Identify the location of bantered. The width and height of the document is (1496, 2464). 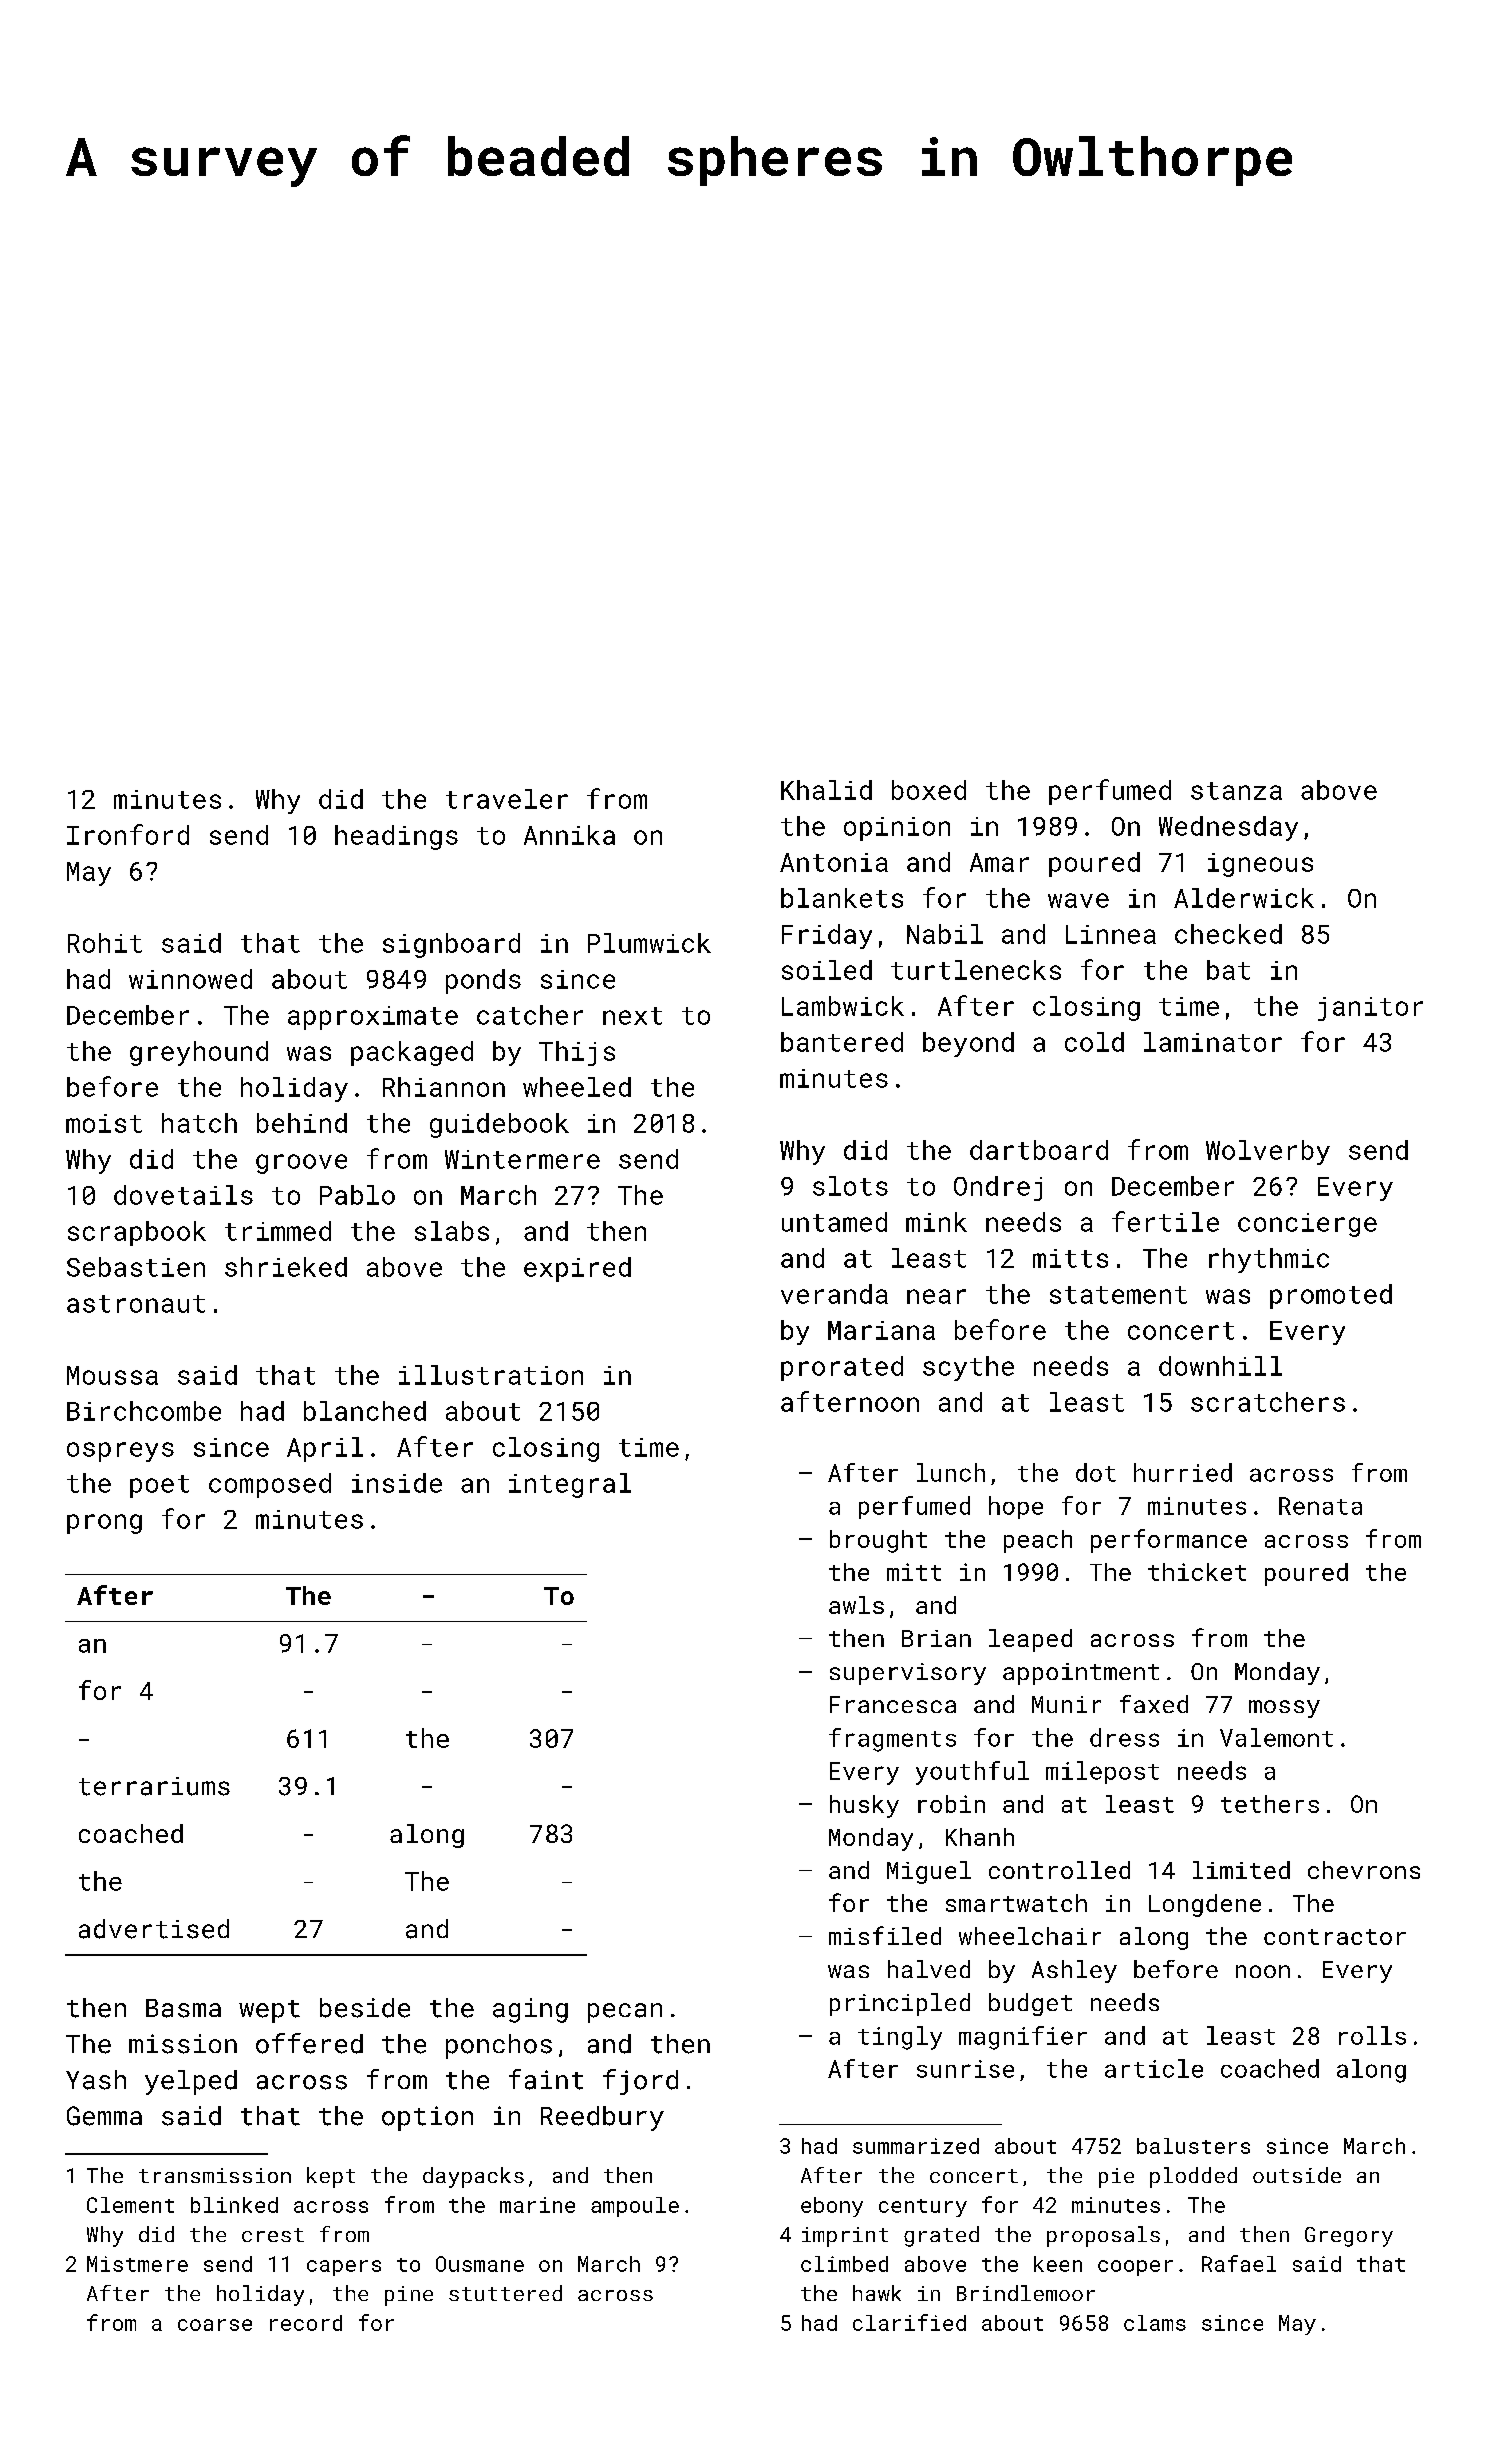
(842, 1042).
